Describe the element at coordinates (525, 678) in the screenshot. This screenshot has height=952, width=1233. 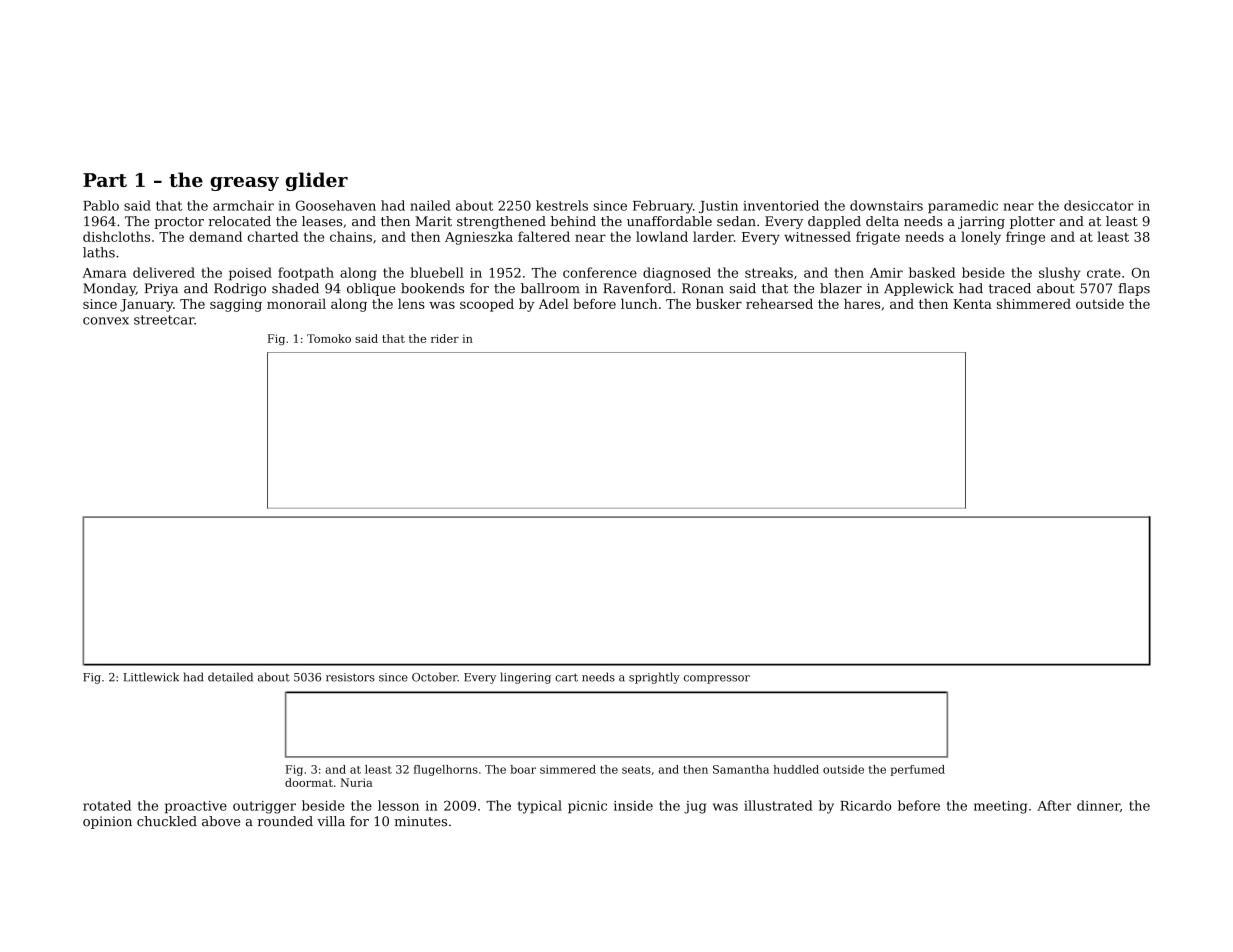
I see `lingering` at that location.
